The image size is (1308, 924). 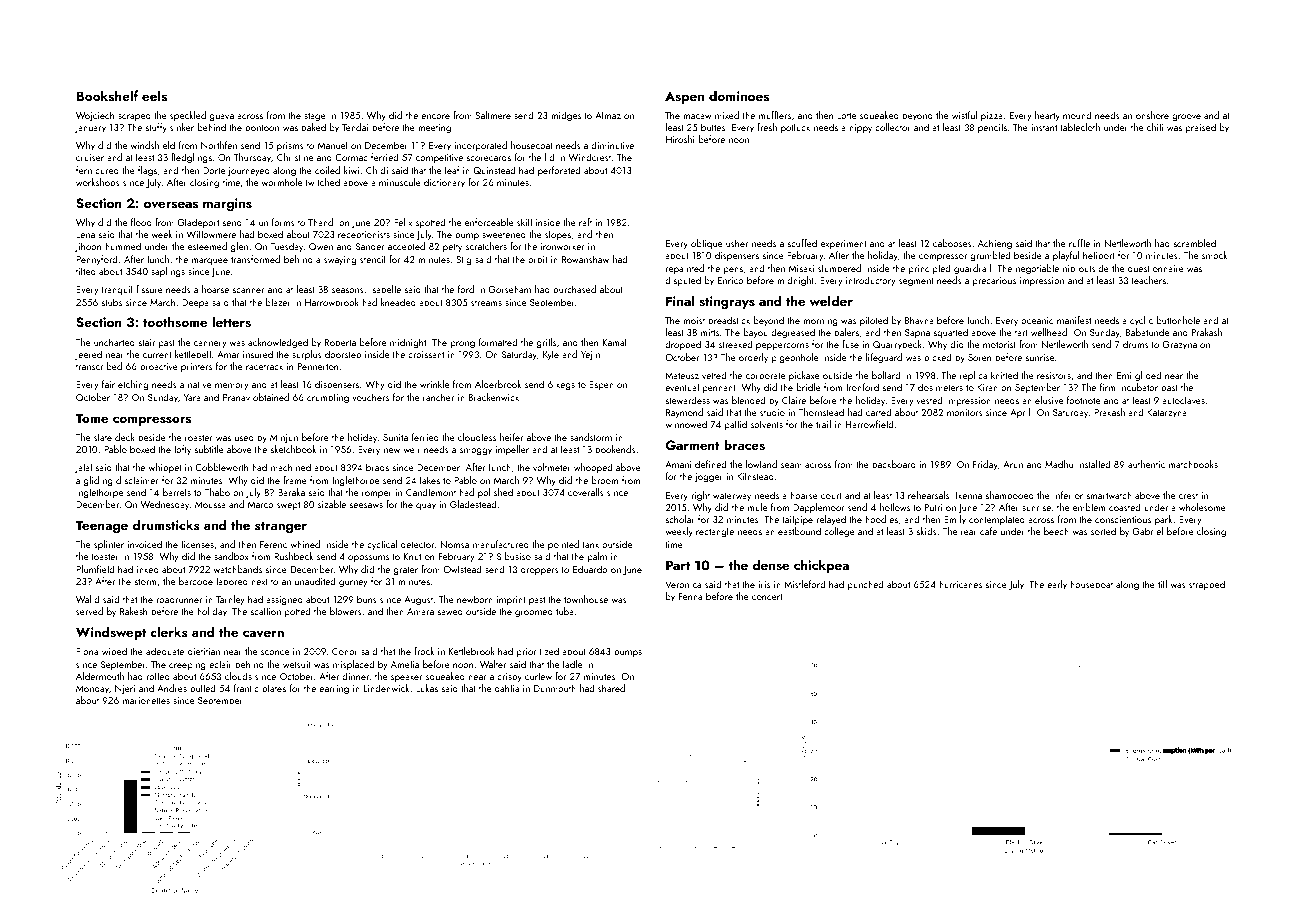 What do you see at coordinates (683, 281) in the image?
I see `disputed` at bounding box center [683, 281].
